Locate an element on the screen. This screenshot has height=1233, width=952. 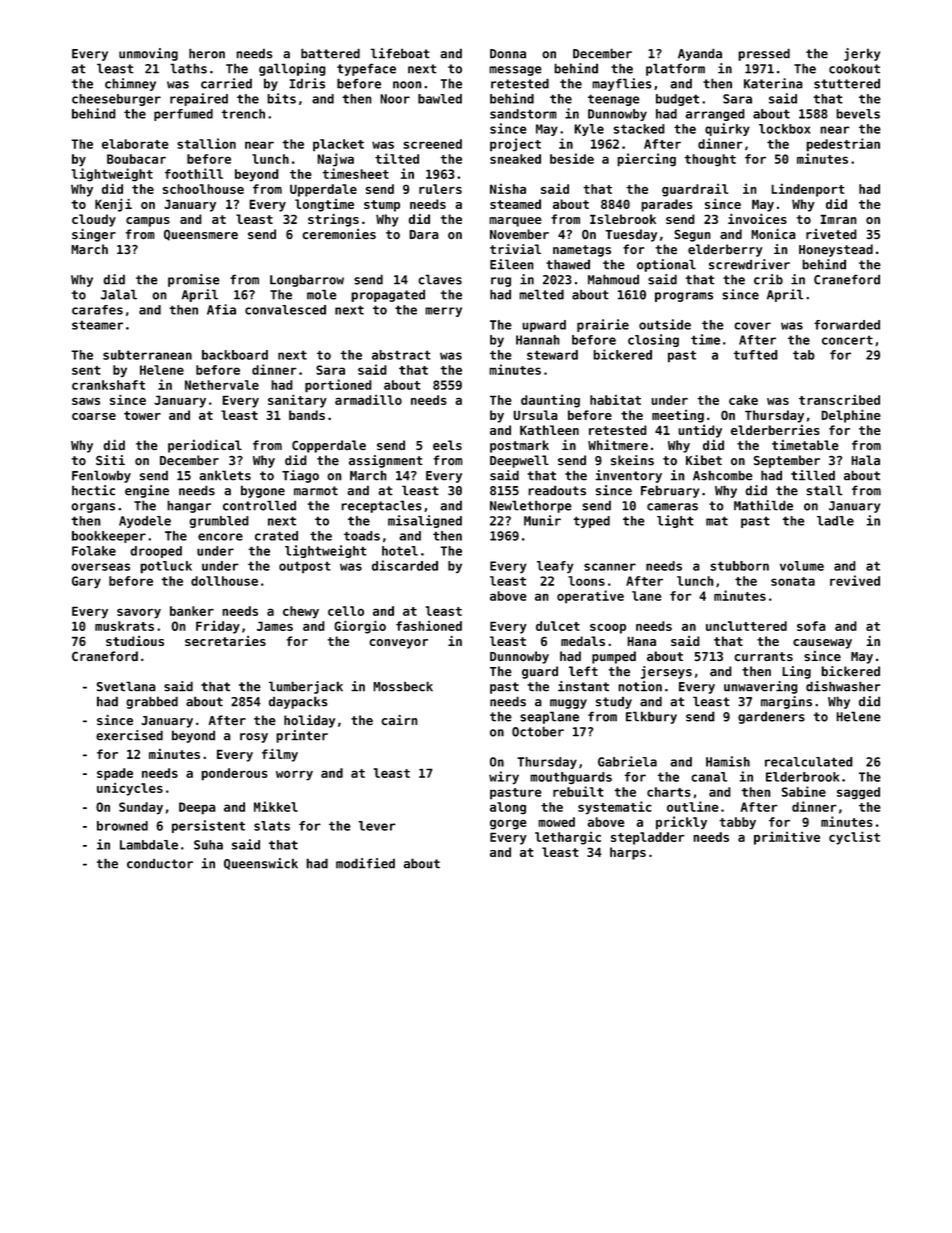
laths is located at coordinates (188, 68).
